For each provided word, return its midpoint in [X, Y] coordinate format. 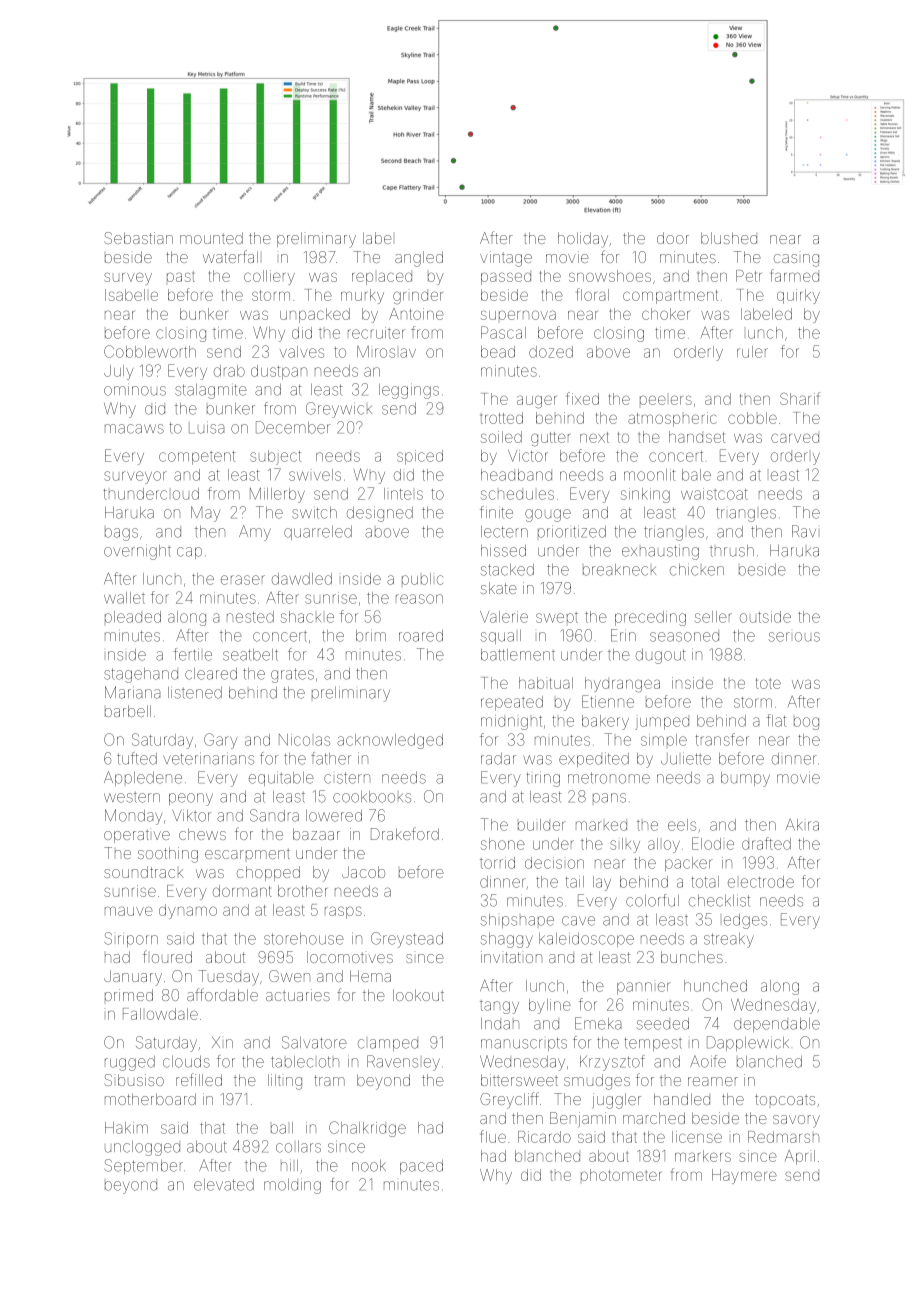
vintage [506, 259]
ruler [752, 352]
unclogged [142, 1148]
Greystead [407, 940]
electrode [761, 882]
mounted [211, 238]
